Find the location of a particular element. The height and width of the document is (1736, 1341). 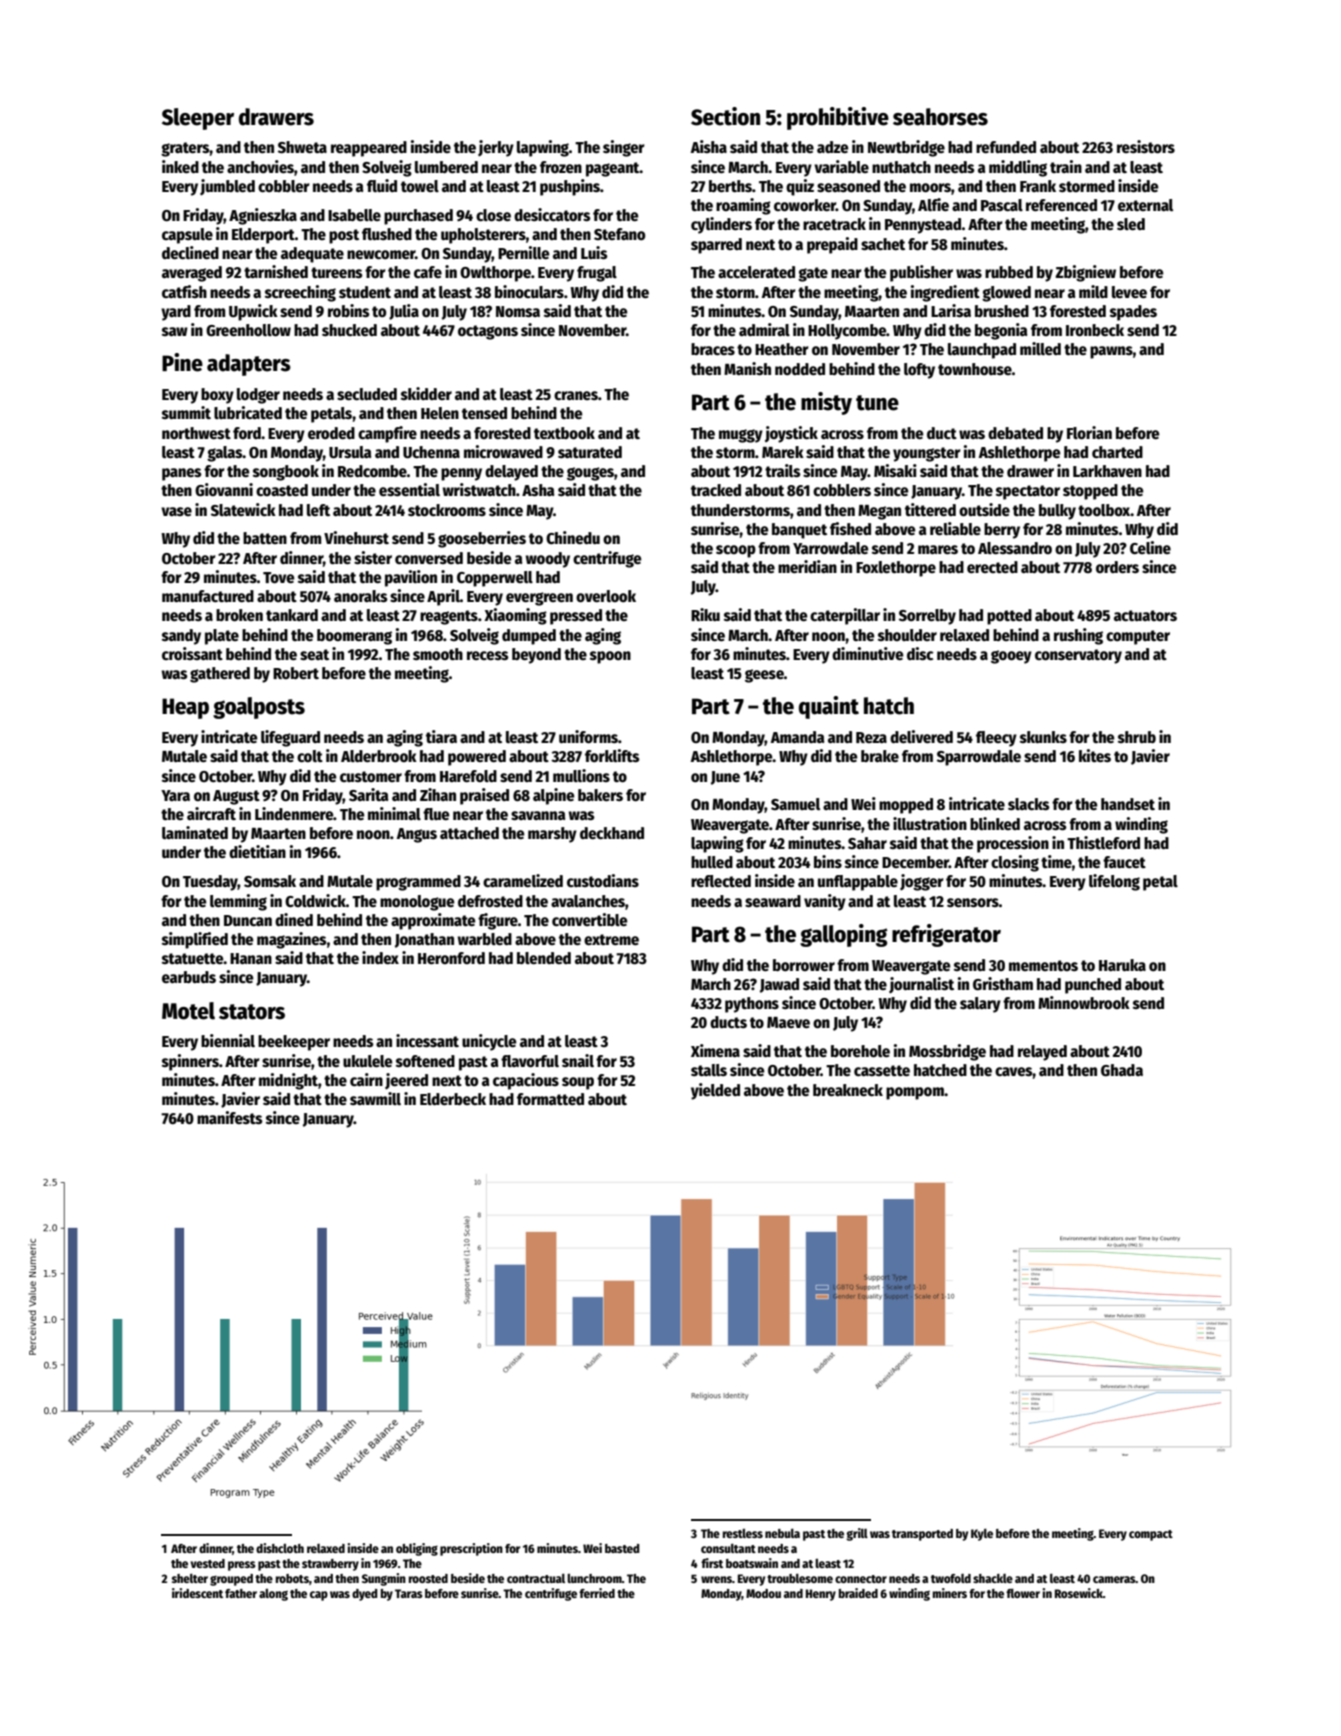

octagons is located at coordinates (488, 332).
